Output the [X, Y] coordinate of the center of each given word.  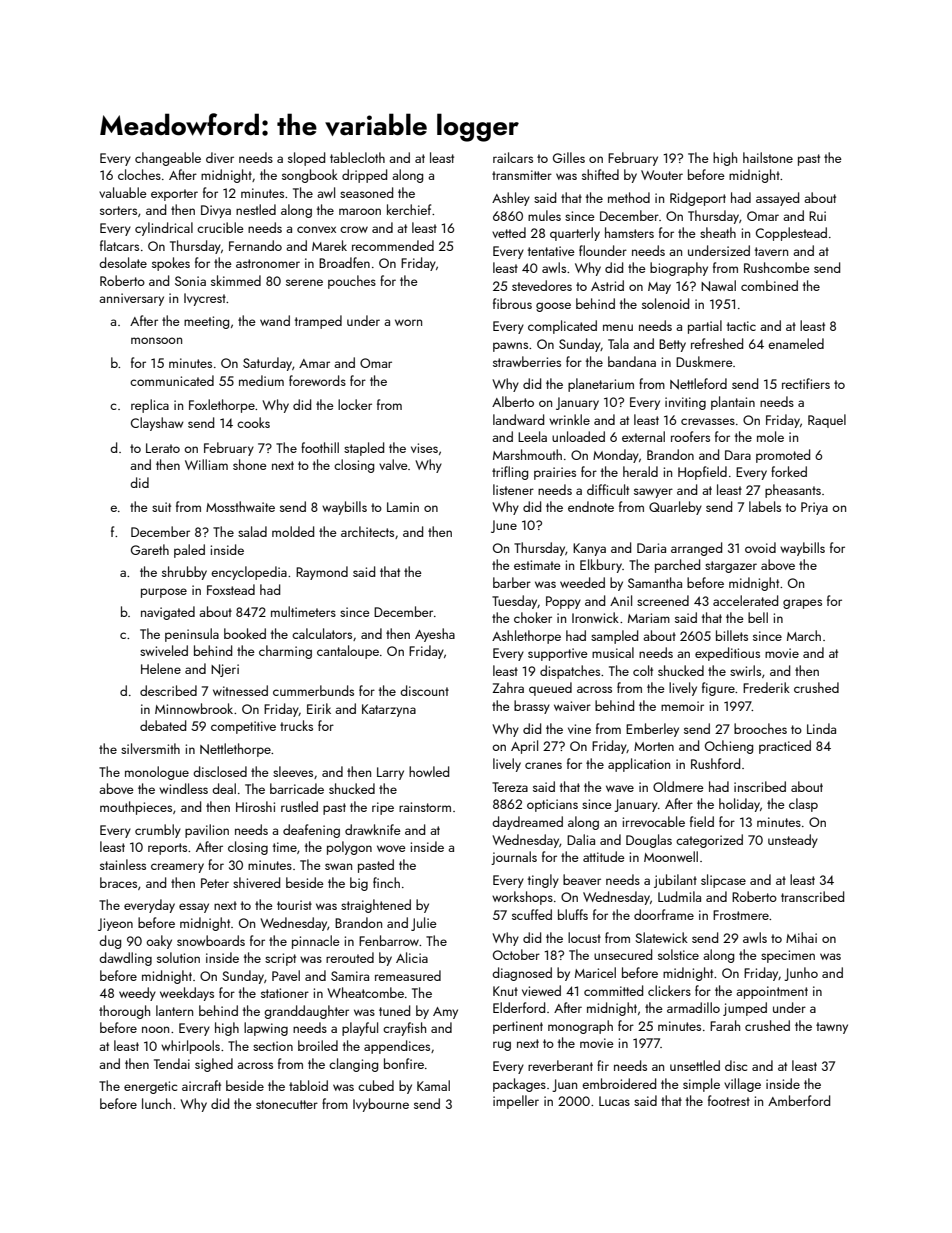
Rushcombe [777, 267]
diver [220, 157]
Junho [801, 974]
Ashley [511, 199]
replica [150, 406]
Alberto [513, 401]
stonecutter [287, 1104]
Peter [215, 883]
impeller [516, 1102]
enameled [796, 343]
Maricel [595, 972]
